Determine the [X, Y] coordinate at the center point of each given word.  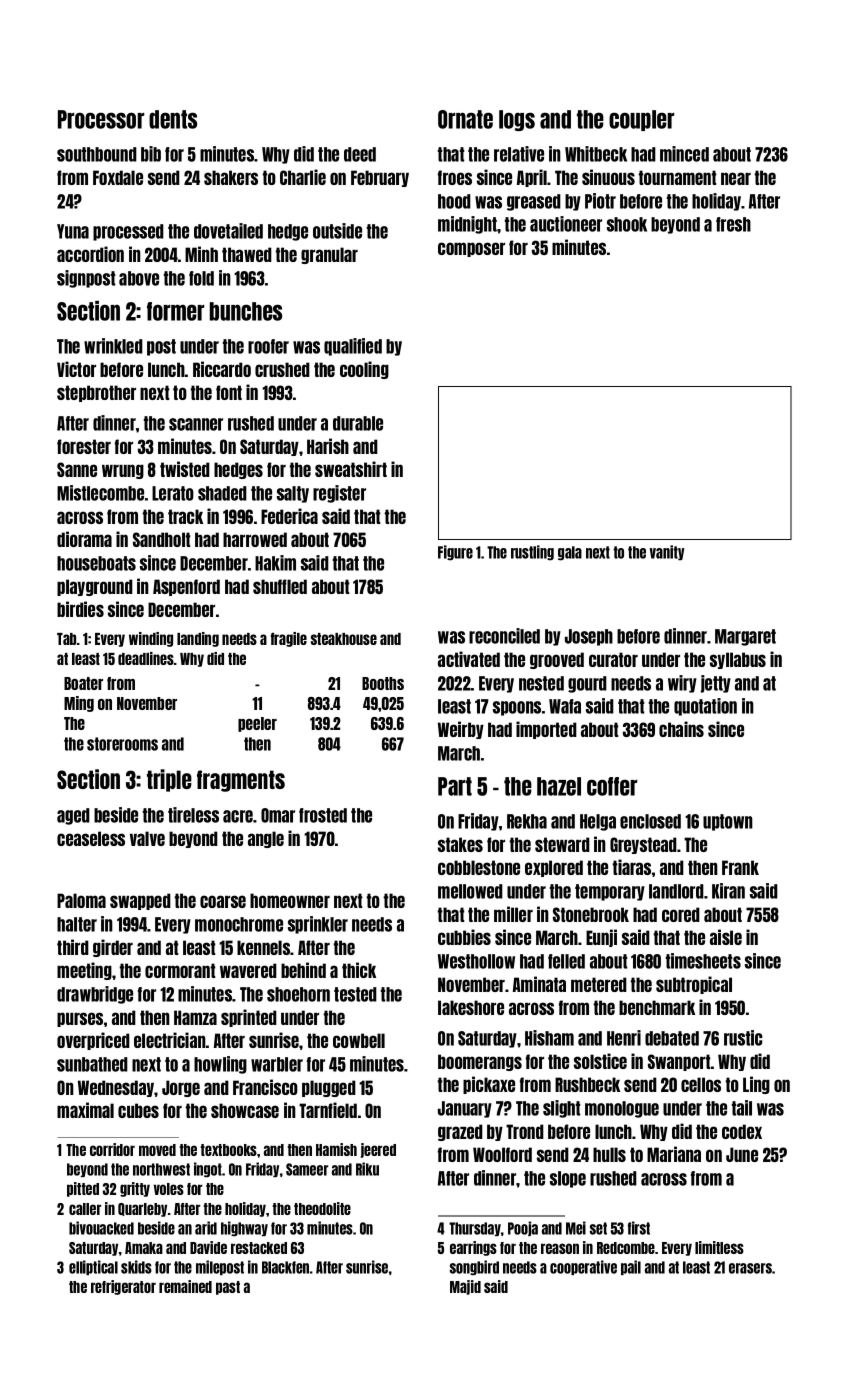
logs [517, 120]
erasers [750, 1268]
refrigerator [123, 1287]
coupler [641, 120]
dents [173, 119]
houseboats [96, 563]
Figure [455, 553]
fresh [733, 224]
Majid [465, 1287]
